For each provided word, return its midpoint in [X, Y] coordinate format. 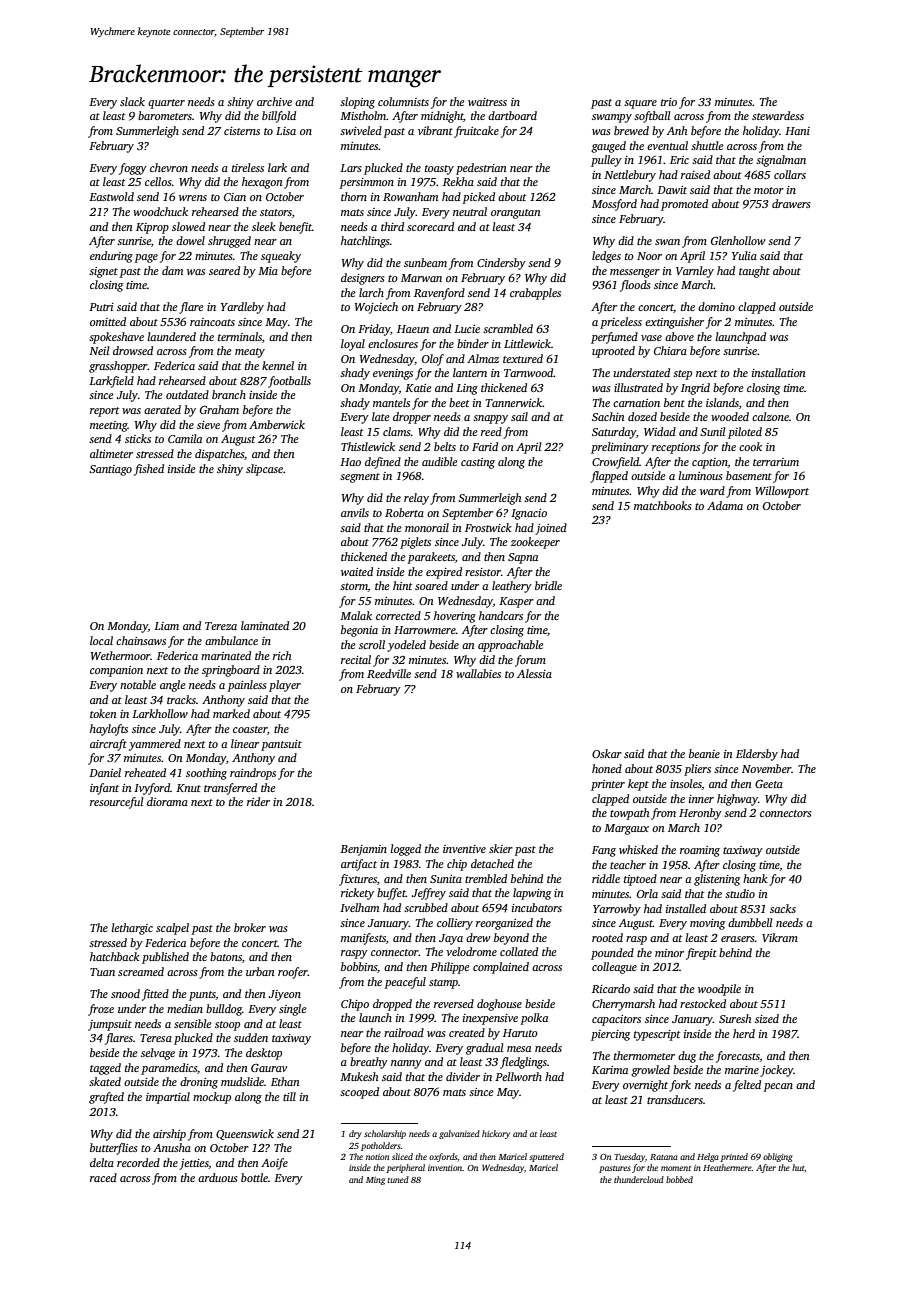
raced [103, 1177]
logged [406, 850]
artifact [359, 865]
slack [132, 101]
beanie [704, 753]
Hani [797, 131]
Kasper [516, 602]
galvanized [459, 1134]
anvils [355, 512]
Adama [725, 505]
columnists [403, 101]
